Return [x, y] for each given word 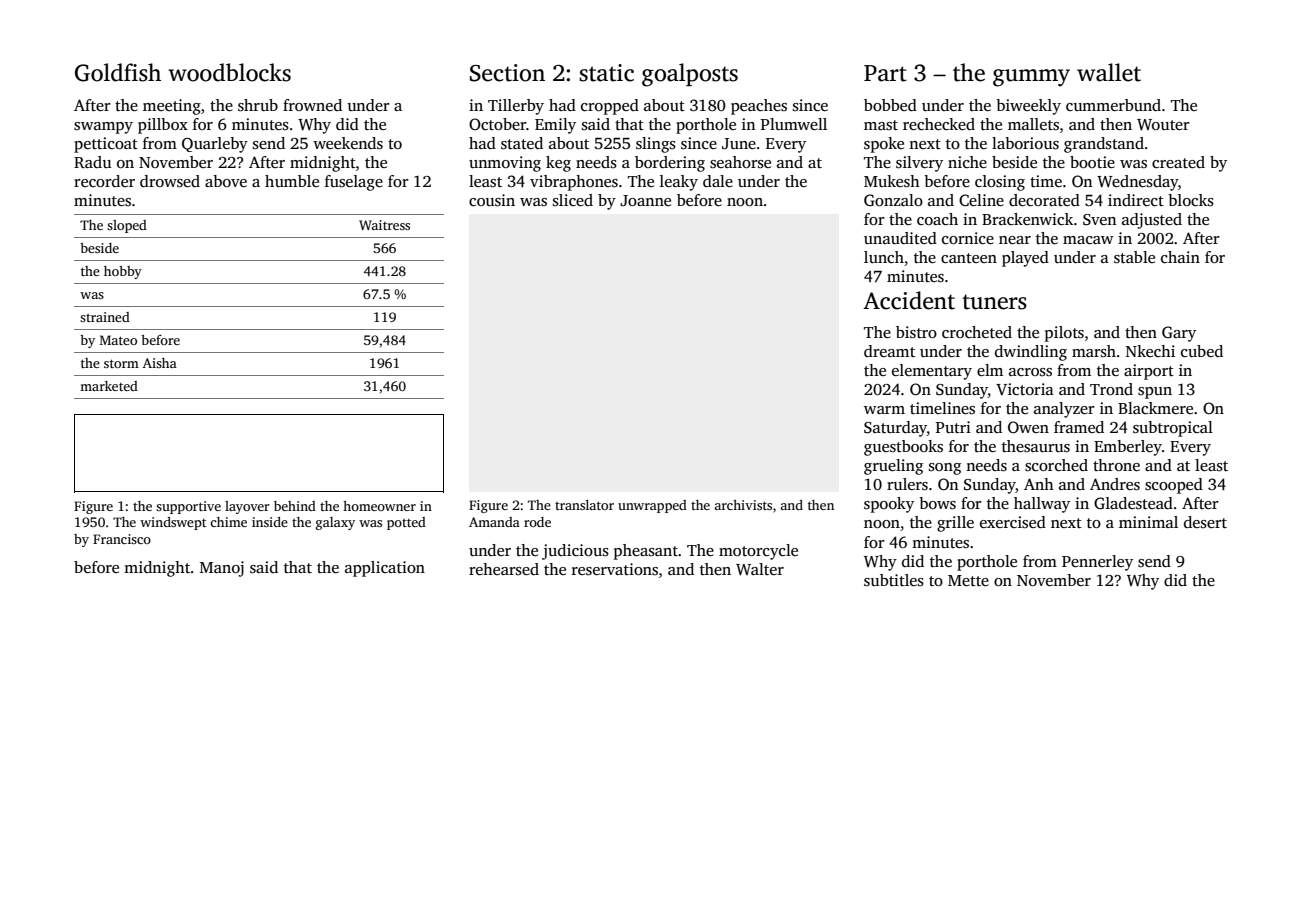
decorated [1044, 200]
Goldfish [118, 72]
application [385, 569]
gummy [1031, 78]
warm [884, 410]
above [226, 181]
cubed [1202, 351]
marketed [109, 386]
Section [507, 73]
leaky [679, 183]
